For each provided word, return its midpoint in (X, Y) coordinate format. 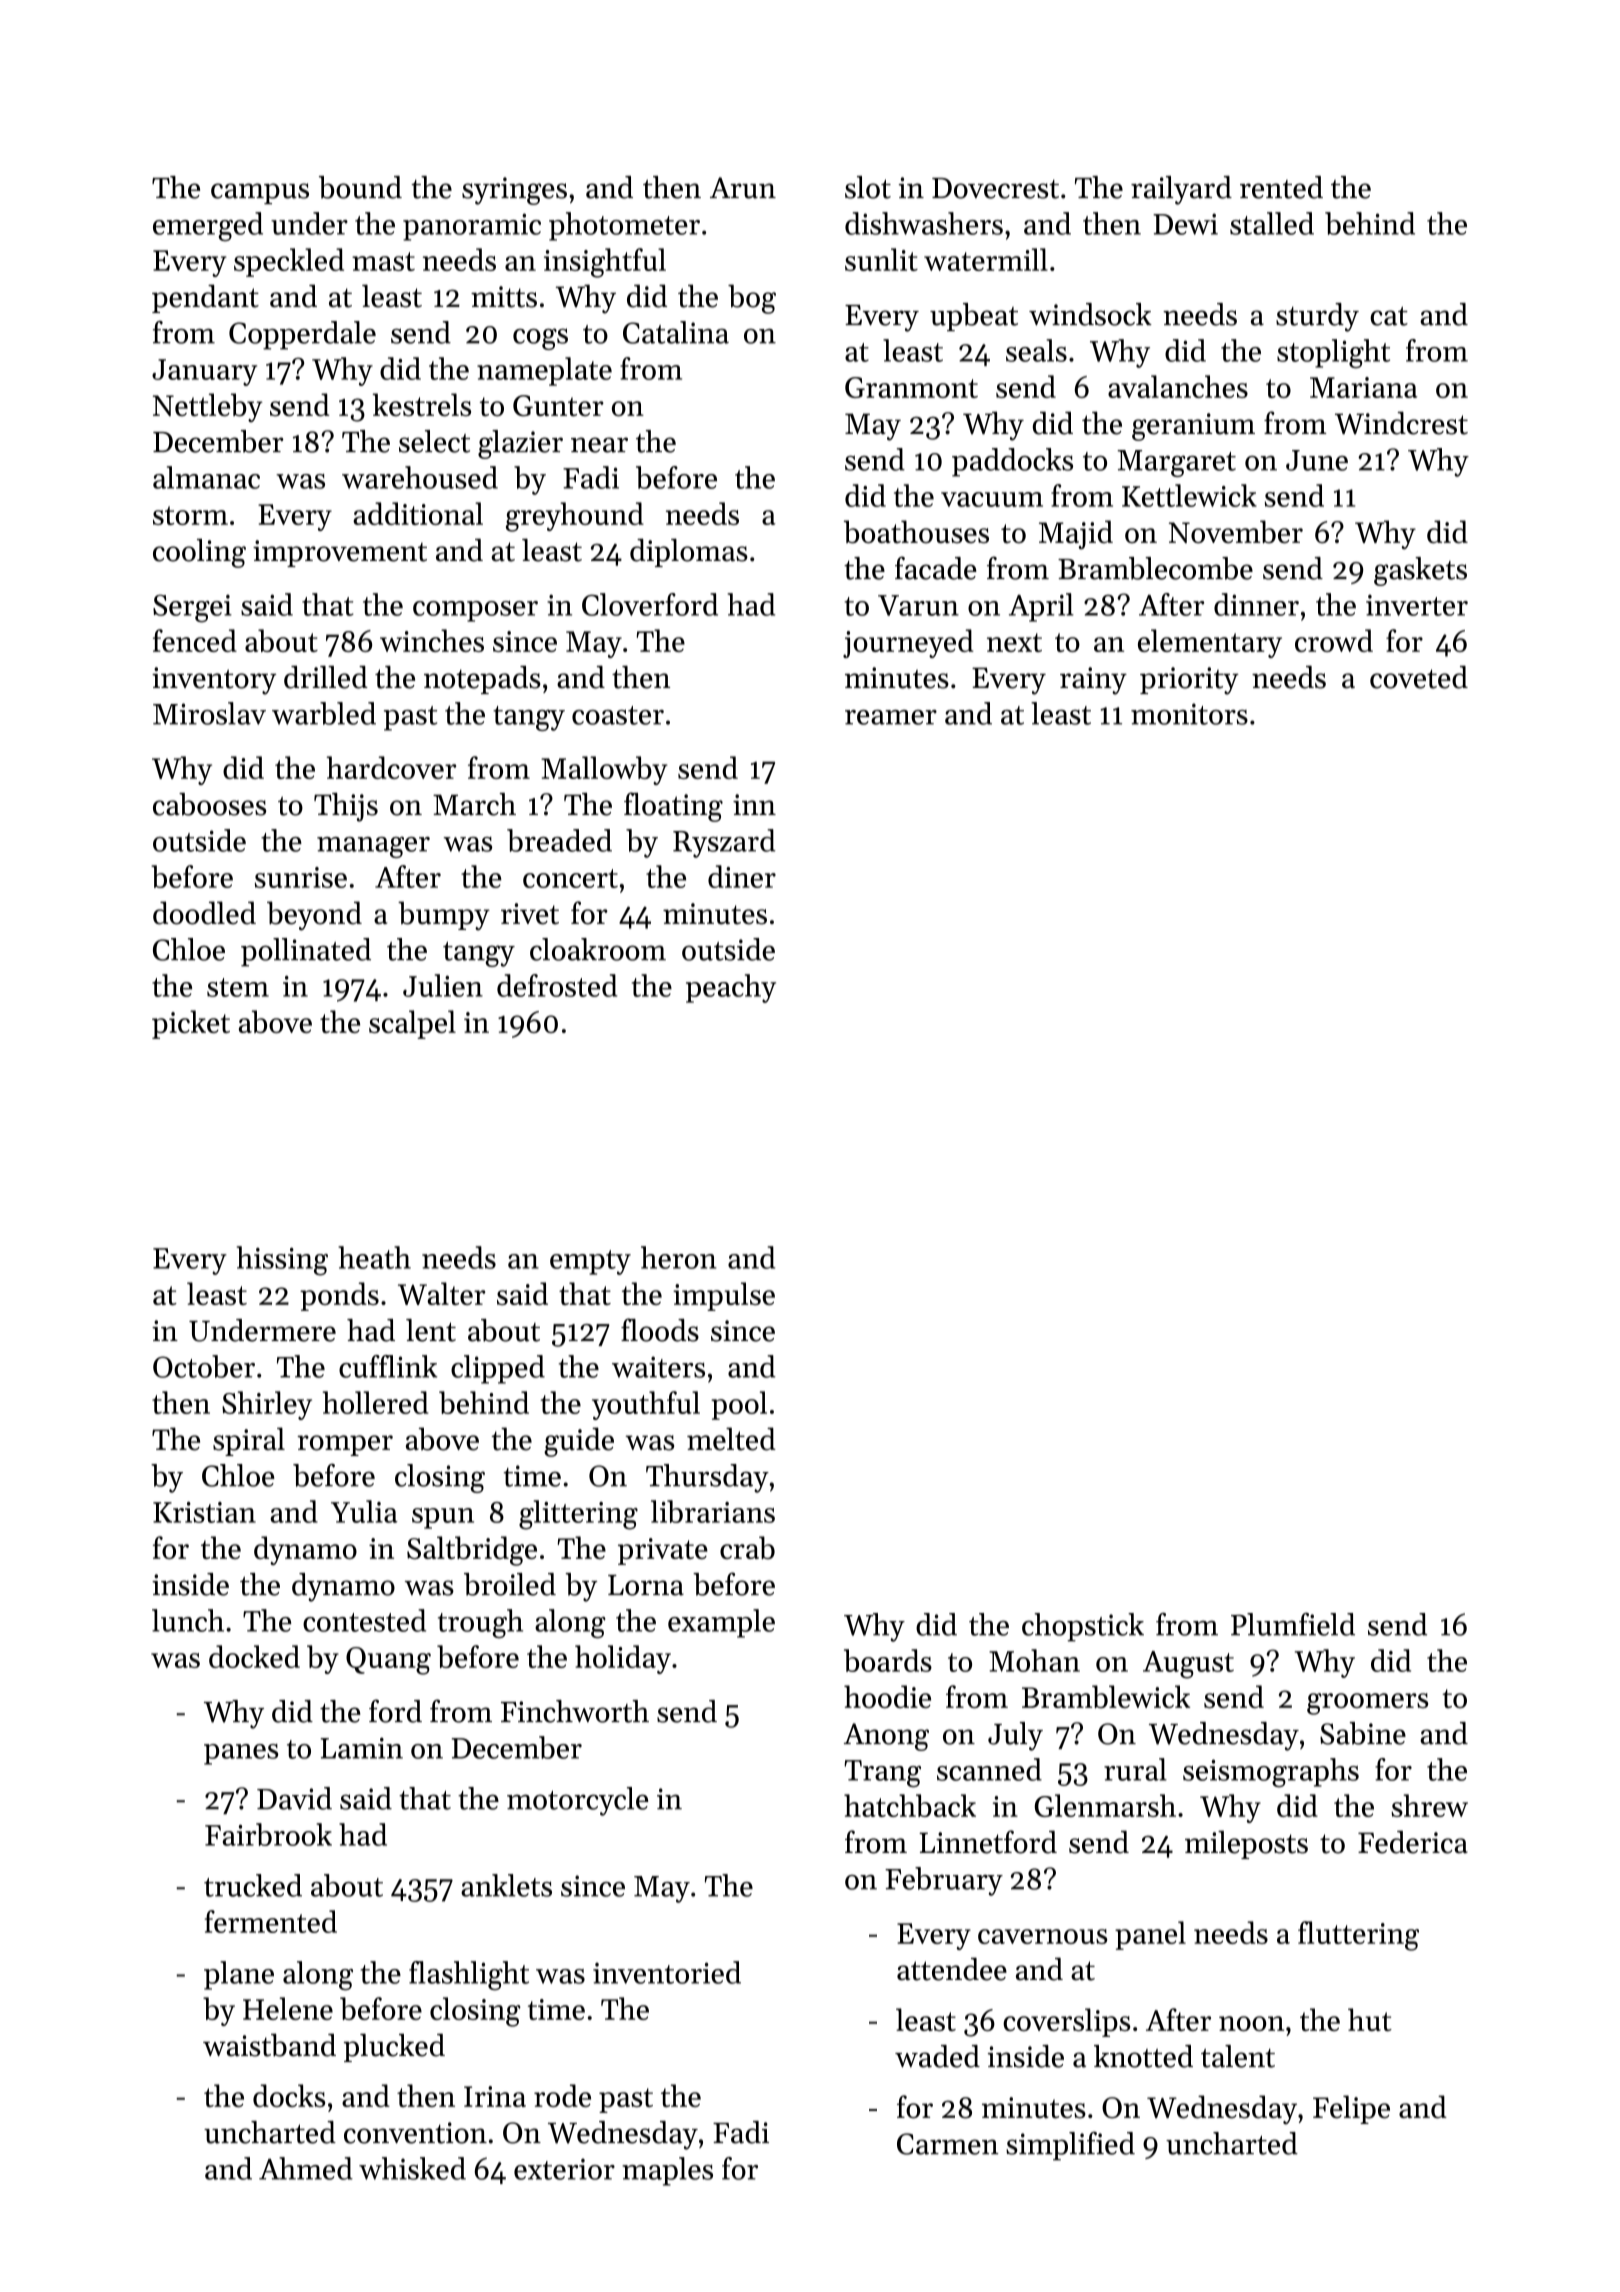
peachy (731, 988)
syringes (514, 191)
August (1188, 1665)
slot (868, 187)
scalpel (412, 1024)
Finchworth (575, 1711)
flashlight (469, 1976)
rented (1281, 187)
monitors (1189, 714)
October (204, 1366)
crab (747, 1547)
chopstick (1083, 1627)
